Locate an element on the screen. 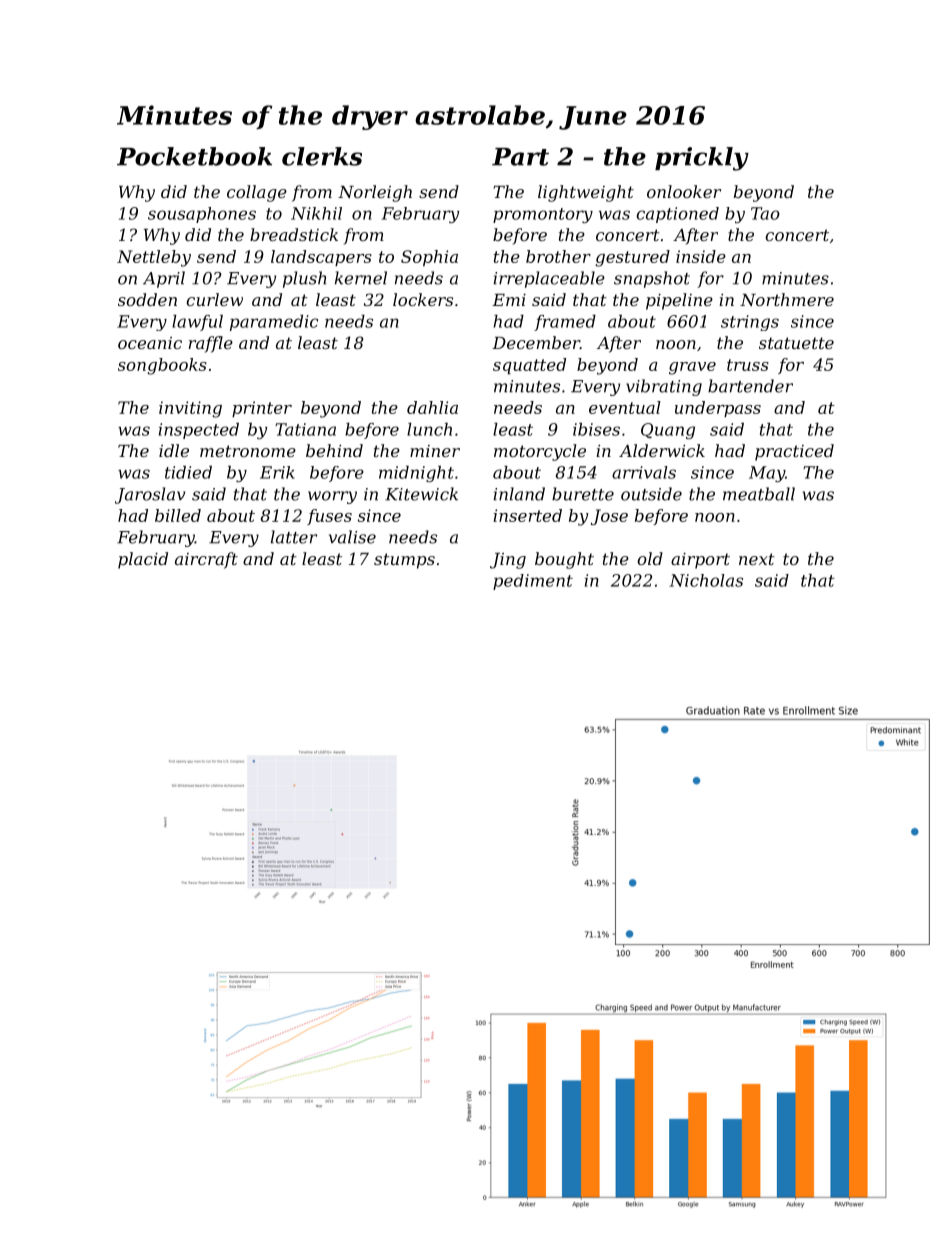  paramedic is located at coordinates (274, 323).
